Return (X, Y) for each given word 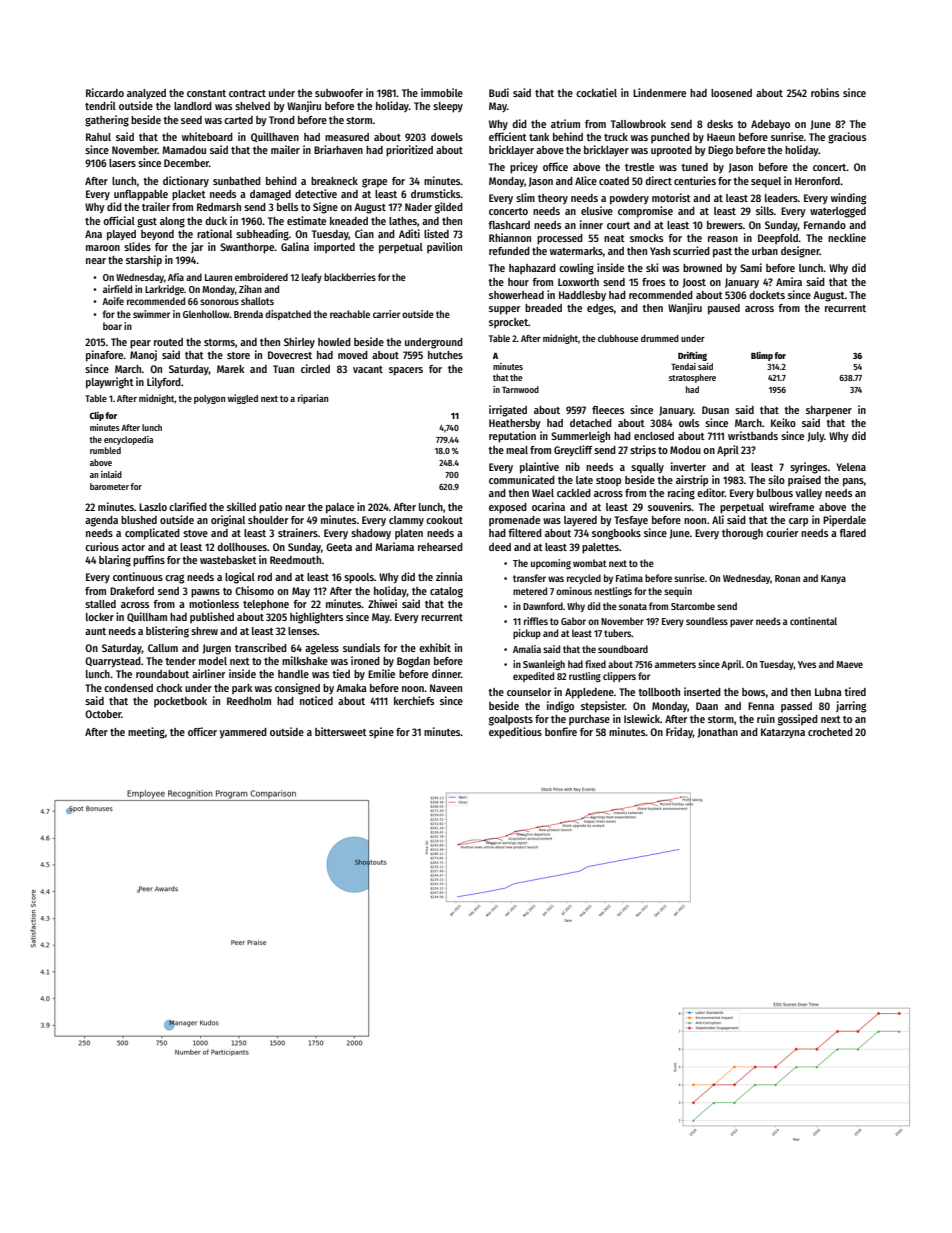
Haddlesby (582, 296)
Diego (720, 151)
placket (189, 195)
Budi (499, 92)
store (238, 355)
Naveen (446, 688)
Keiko (783, 422)
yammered (243, 733)
